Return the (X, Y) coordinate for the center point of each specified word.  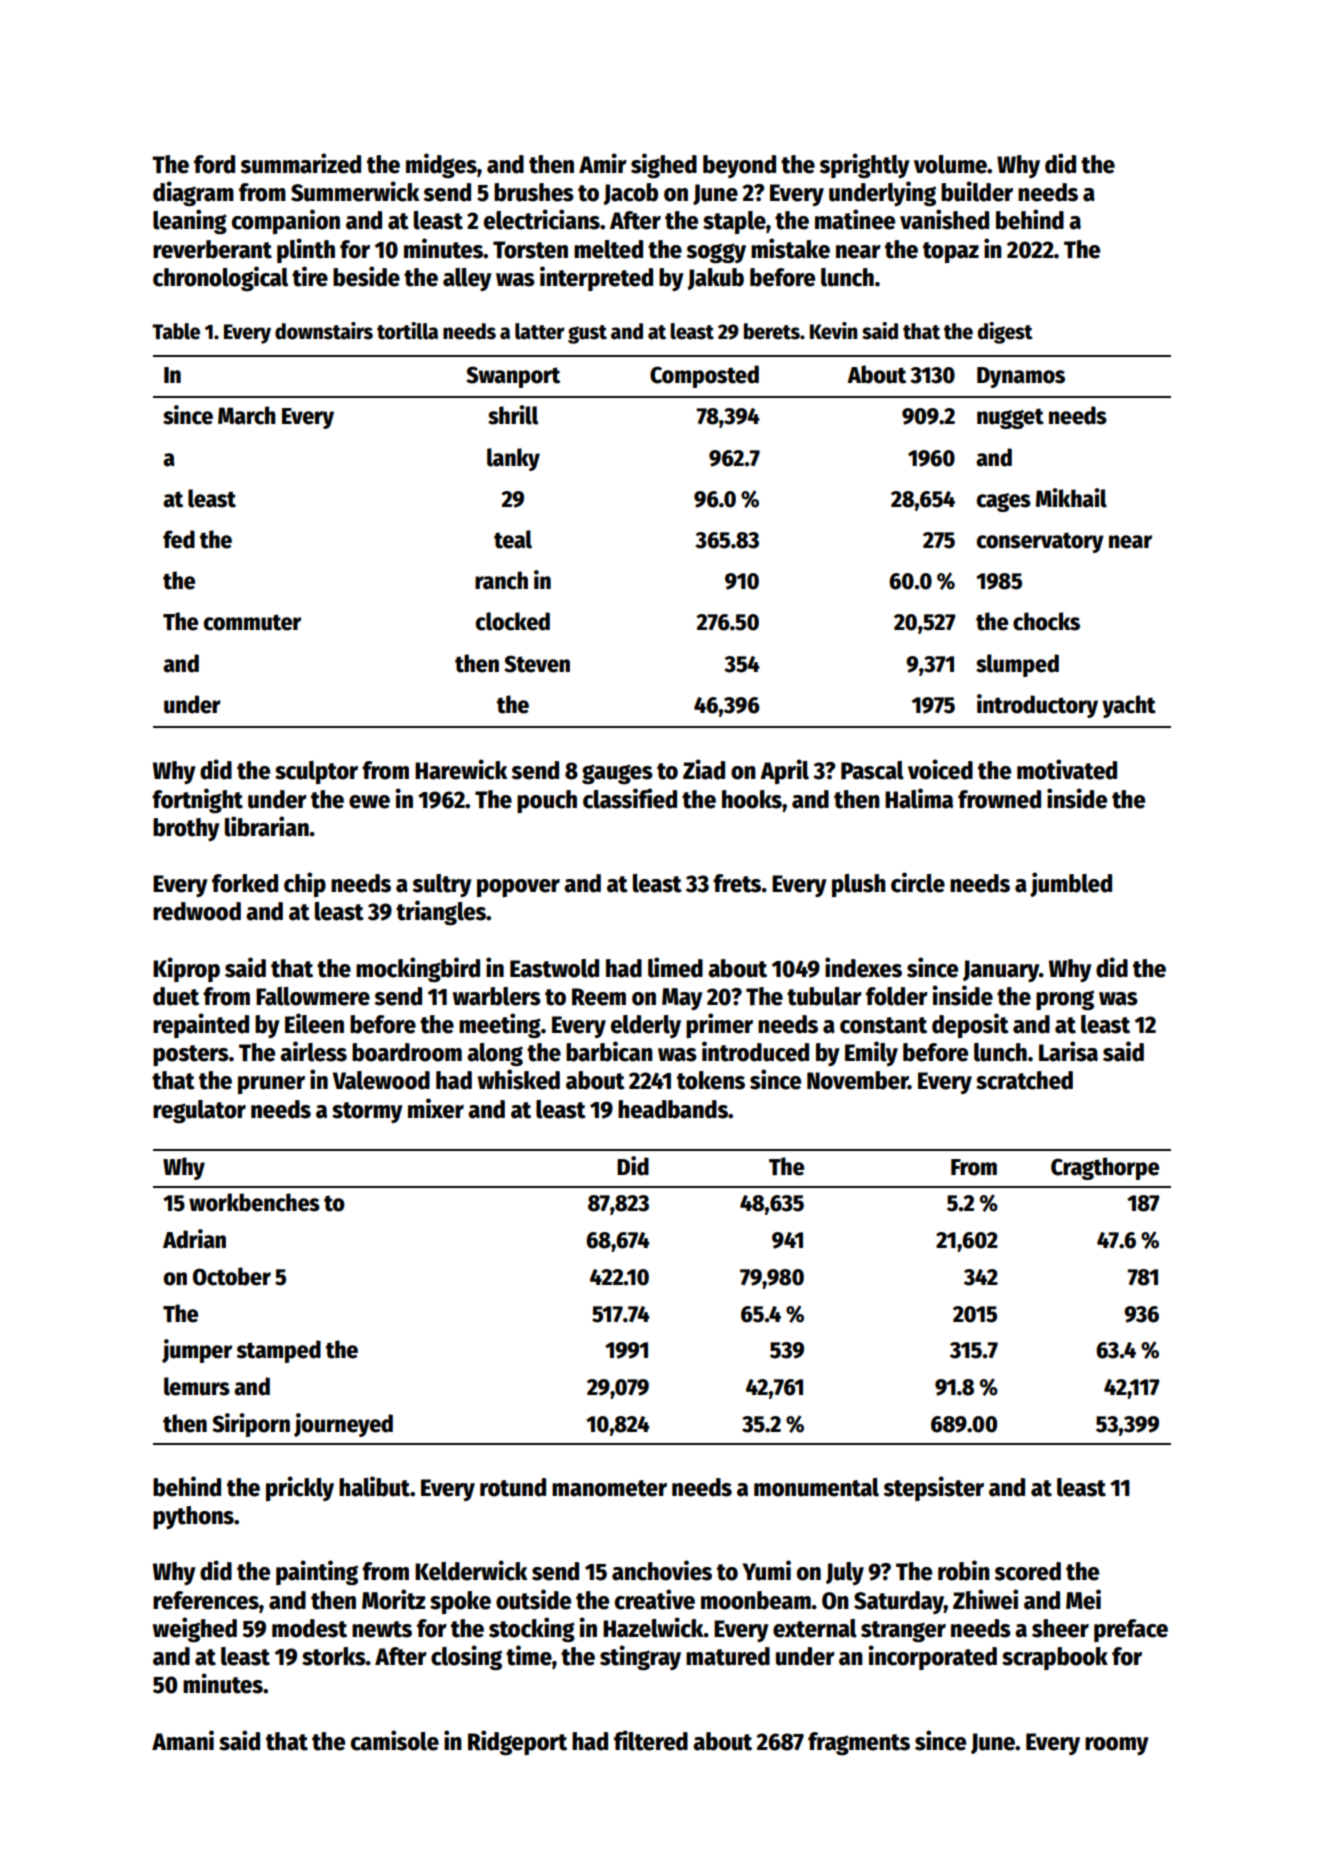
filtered (651, 1740)
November (857, 1080)
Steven (537, 664)
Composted (704, 376)
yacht (1129, 706)
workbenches (254, 1202)
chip (305, 884)
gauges (617, 774)
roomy (1117, 1746)
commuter (252, 622)
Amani (183, 1740)
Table (176, 331)
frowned (999, 799)
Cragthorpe (1105, 1168)
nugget (1010, 418)
